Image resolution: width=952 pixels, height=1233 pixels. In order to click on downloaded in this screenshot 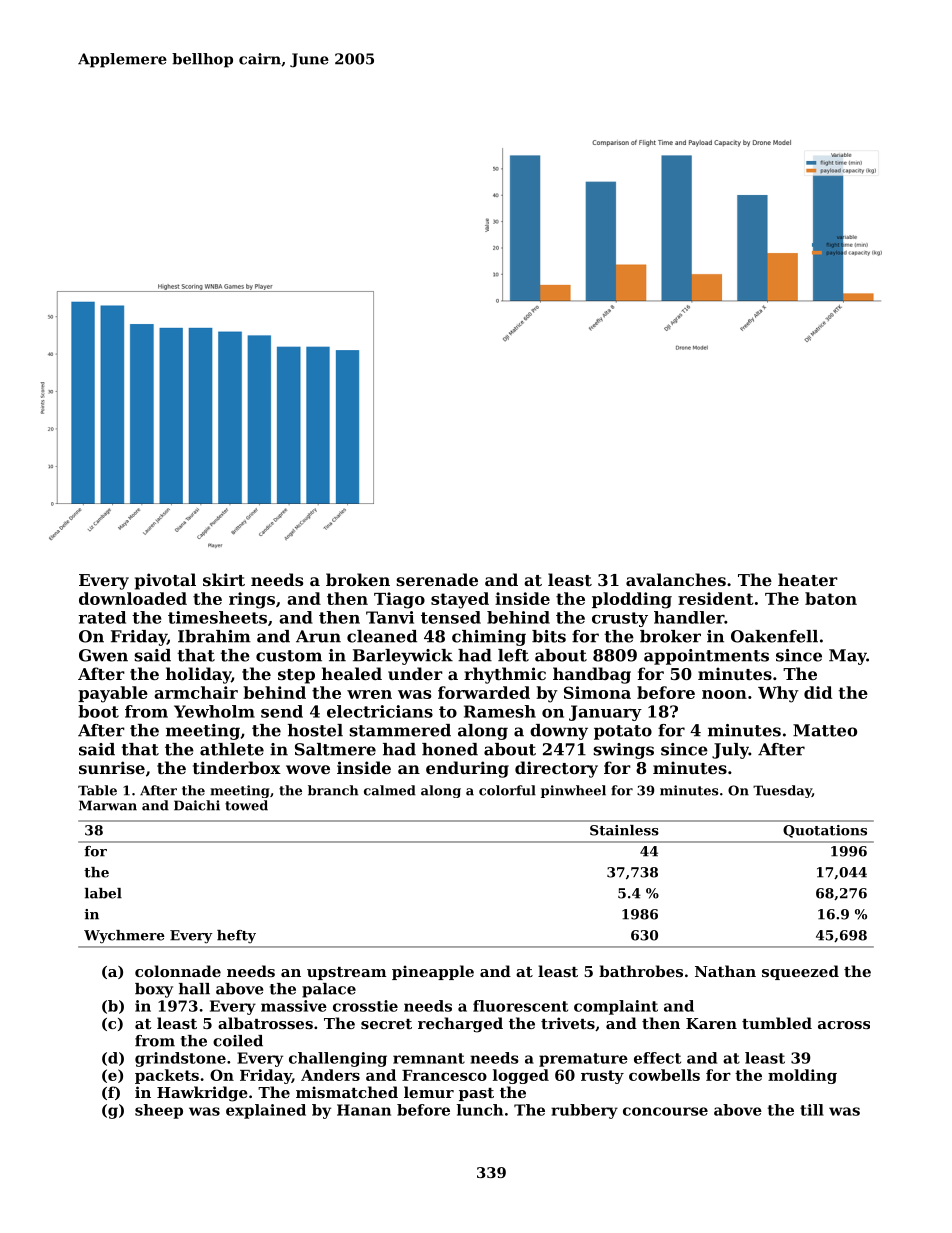, I will do `click(133, 598)`.
